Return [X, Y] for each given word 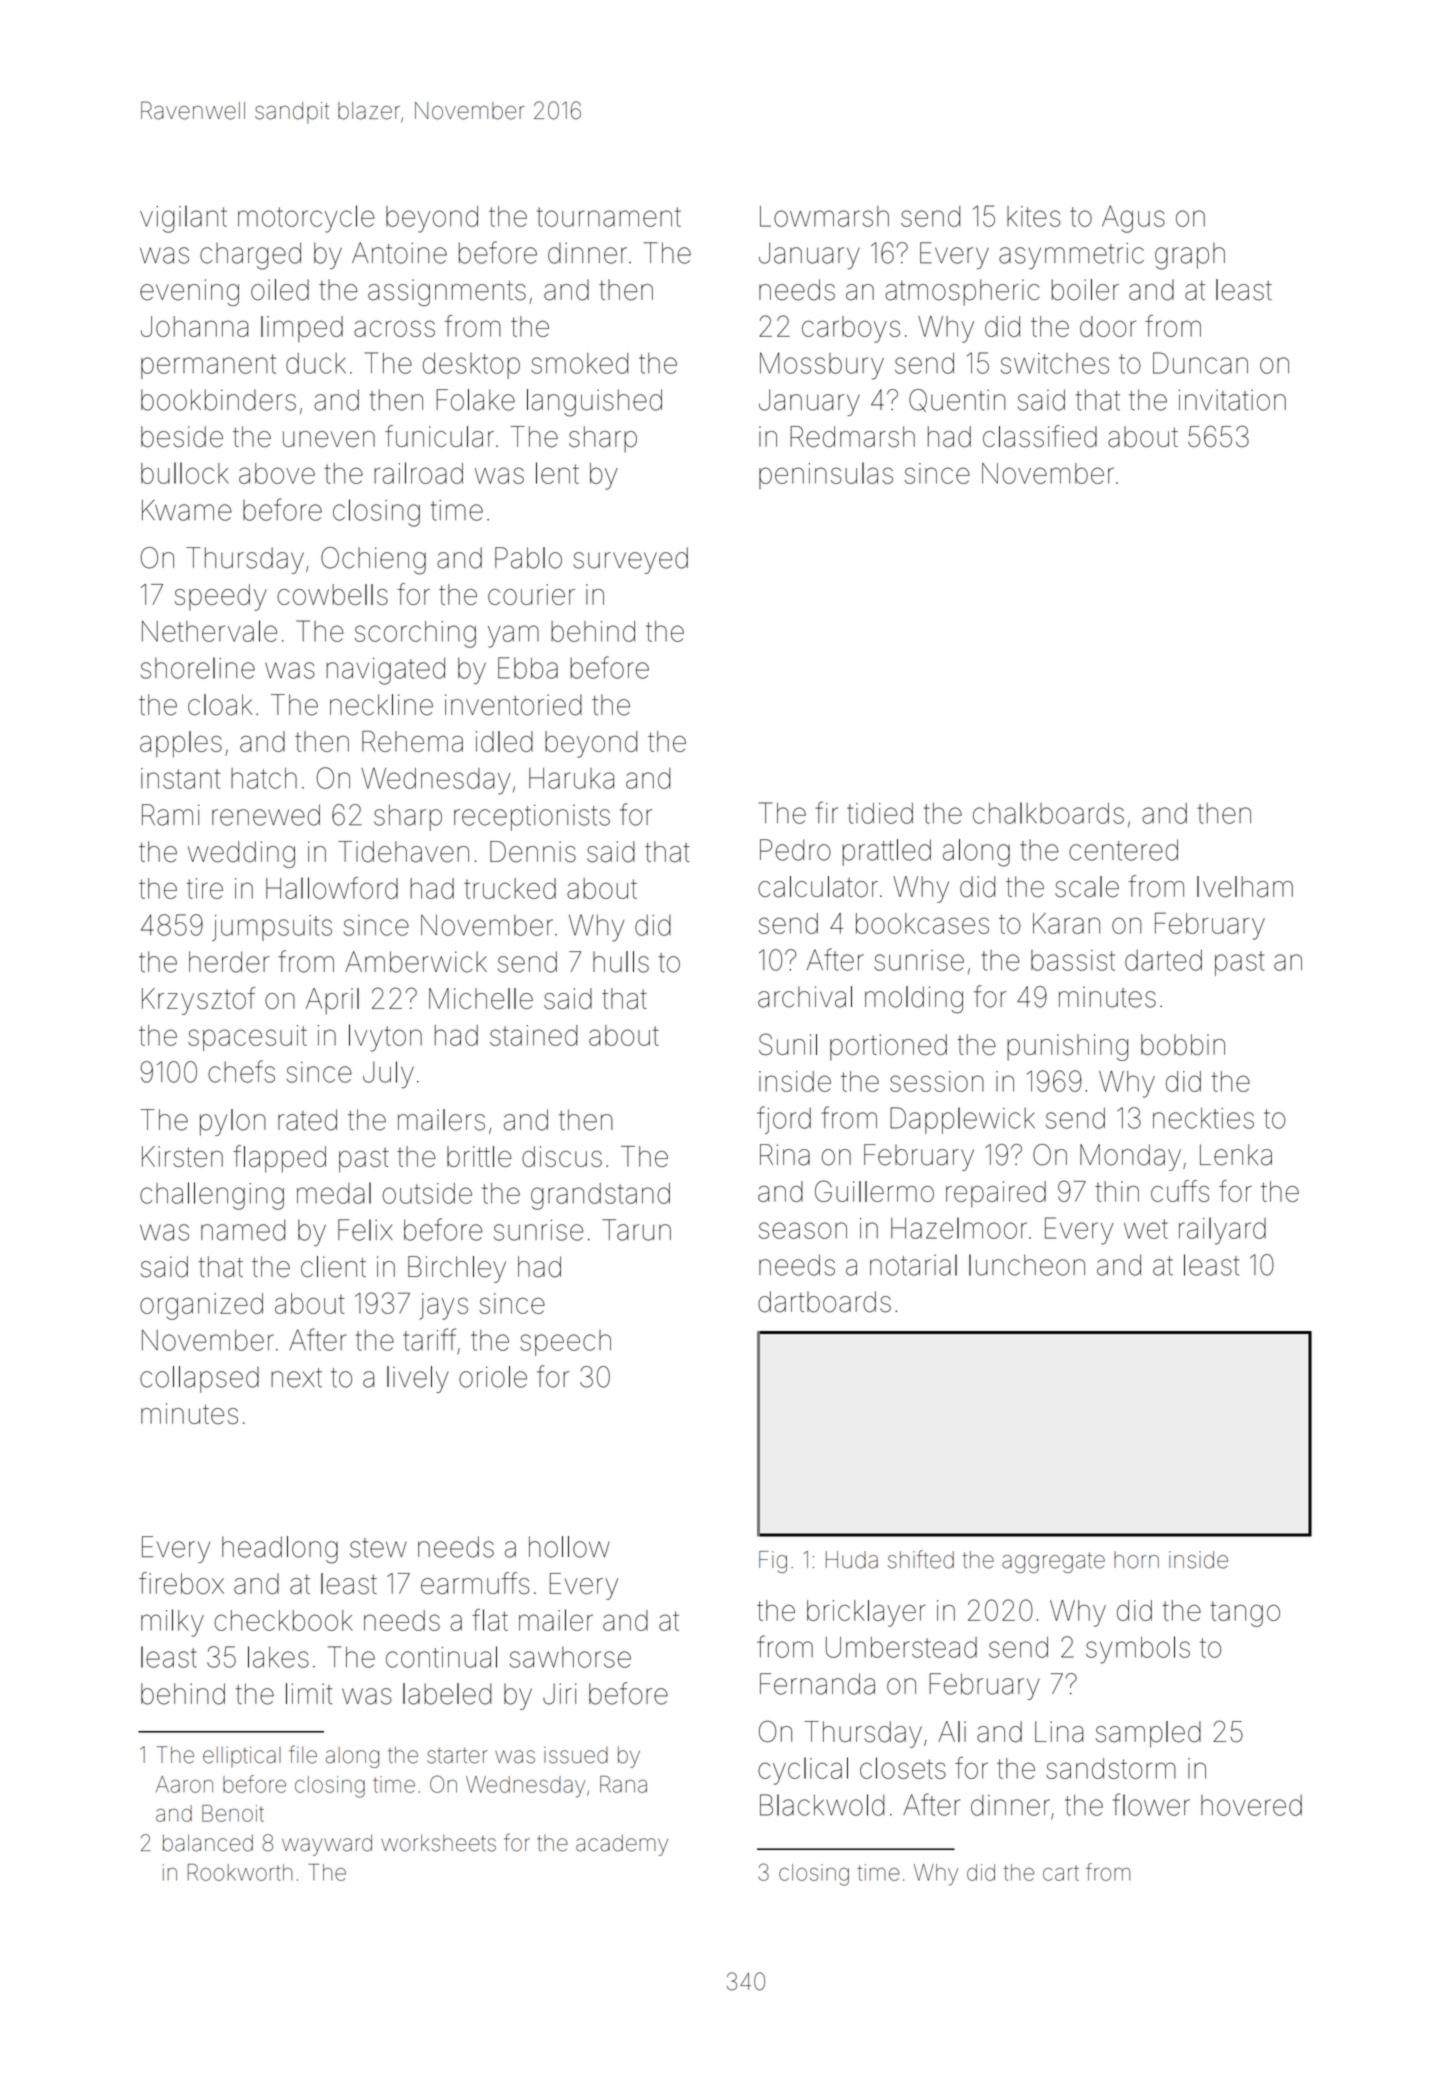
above [277, 473]
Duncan [1200, 363]
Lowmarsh [824, 216]
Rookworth [240, 1872]
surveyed [630, 560]
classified [1040, 436]
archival [805, 997]
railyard [1222, 1231]
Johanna [195, 326]
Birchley [457, 1269]
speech [565, 1343]
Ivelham [1245, 887]
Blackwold [822, 1805]
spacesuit [247, 1038]
